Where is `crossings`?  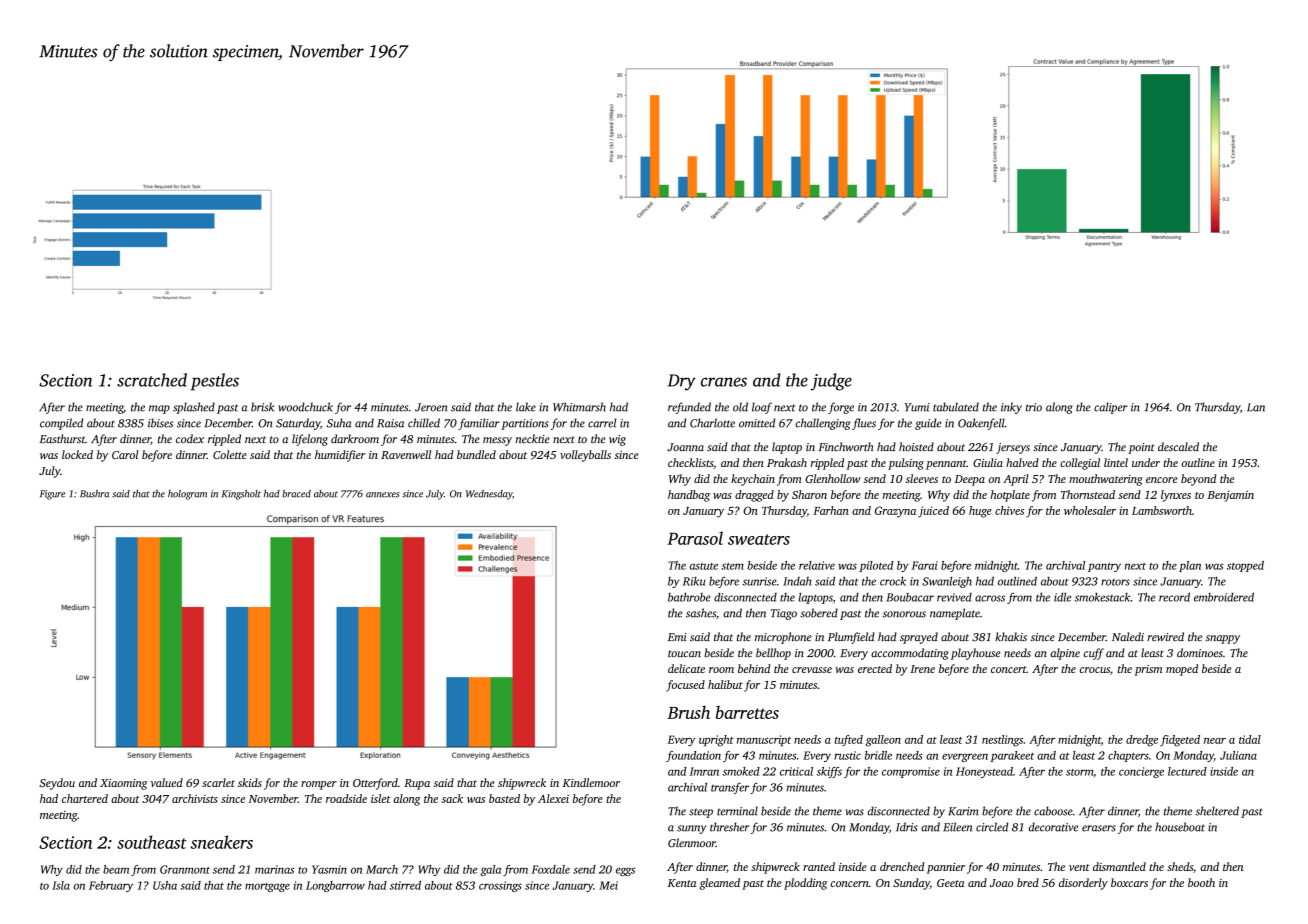 crossings is located at coordinates (500, 886).
